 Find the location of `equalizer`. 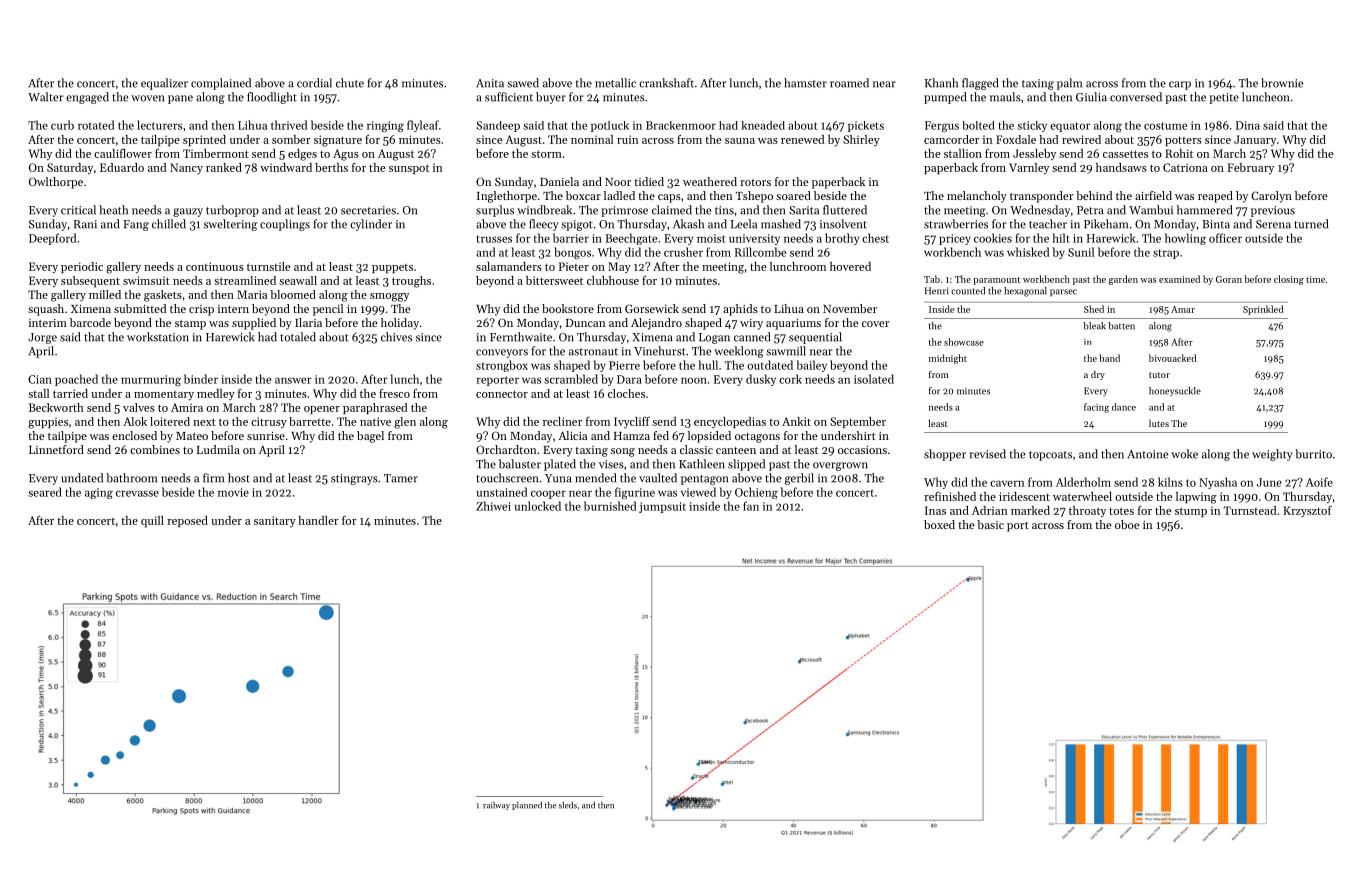

equalizer is located at coordinates (164, 84).
